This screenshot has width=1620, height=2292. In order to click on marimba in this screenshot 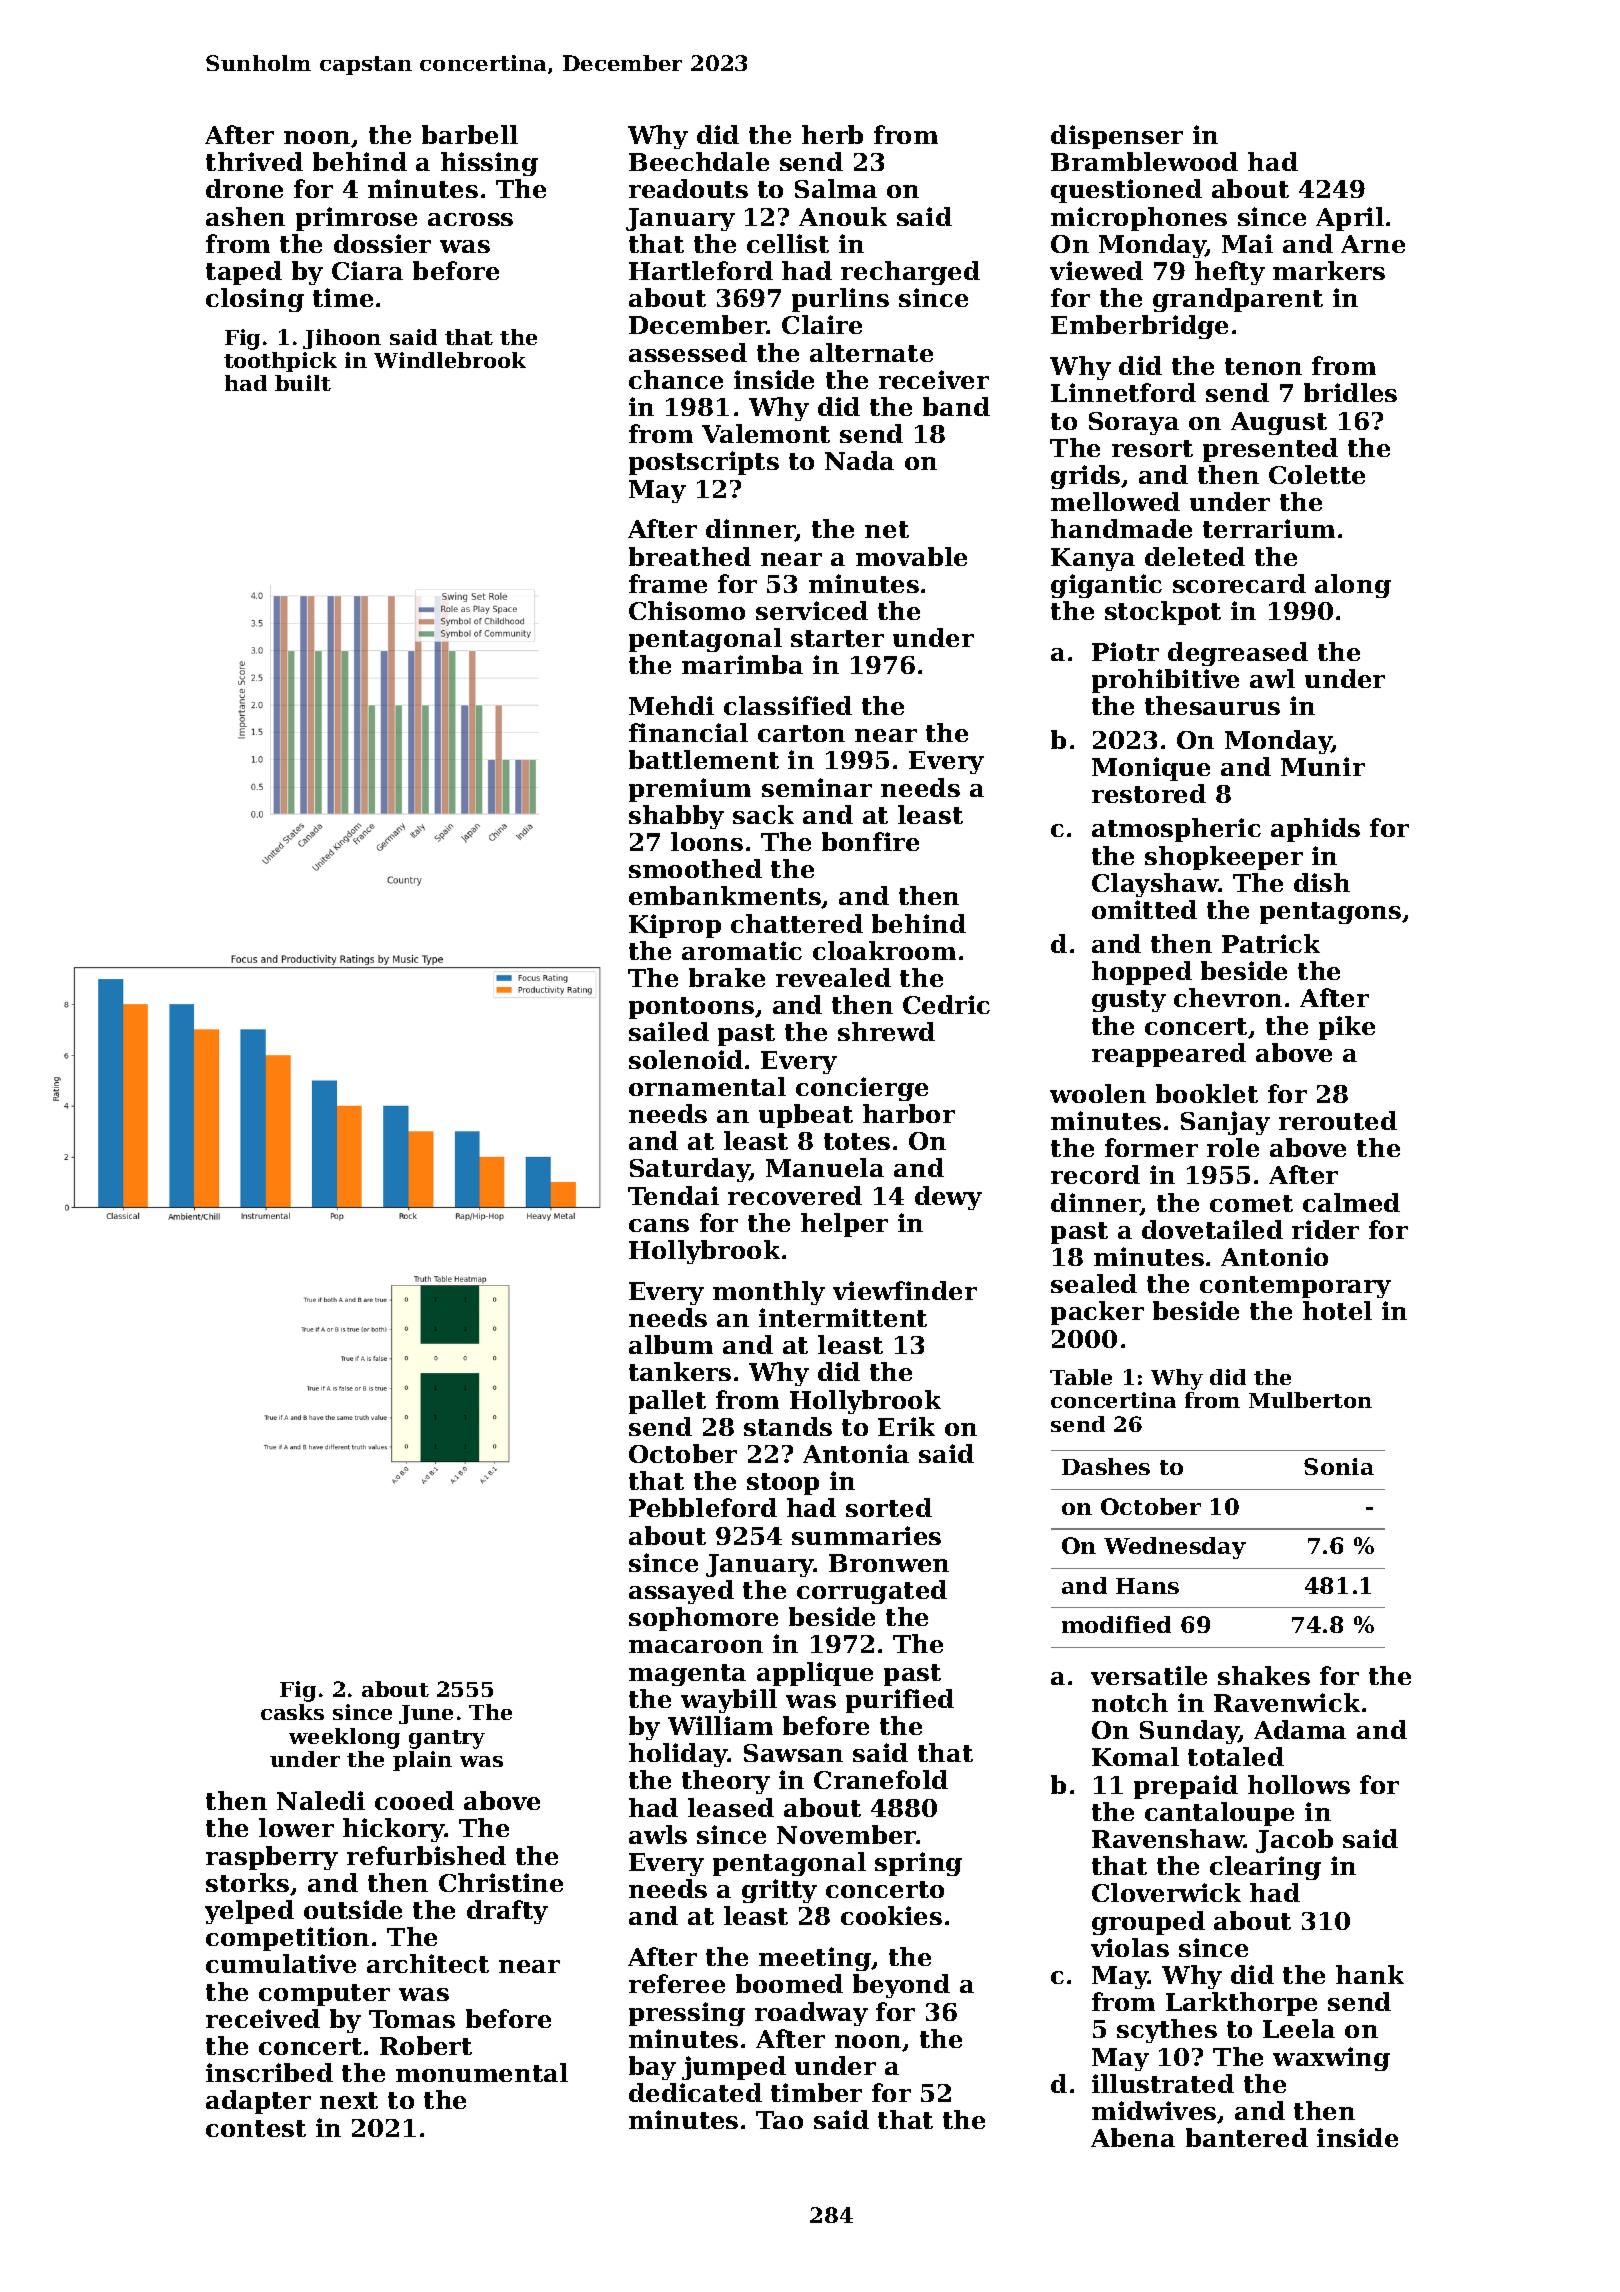, I will do `click(742, 664)`.
